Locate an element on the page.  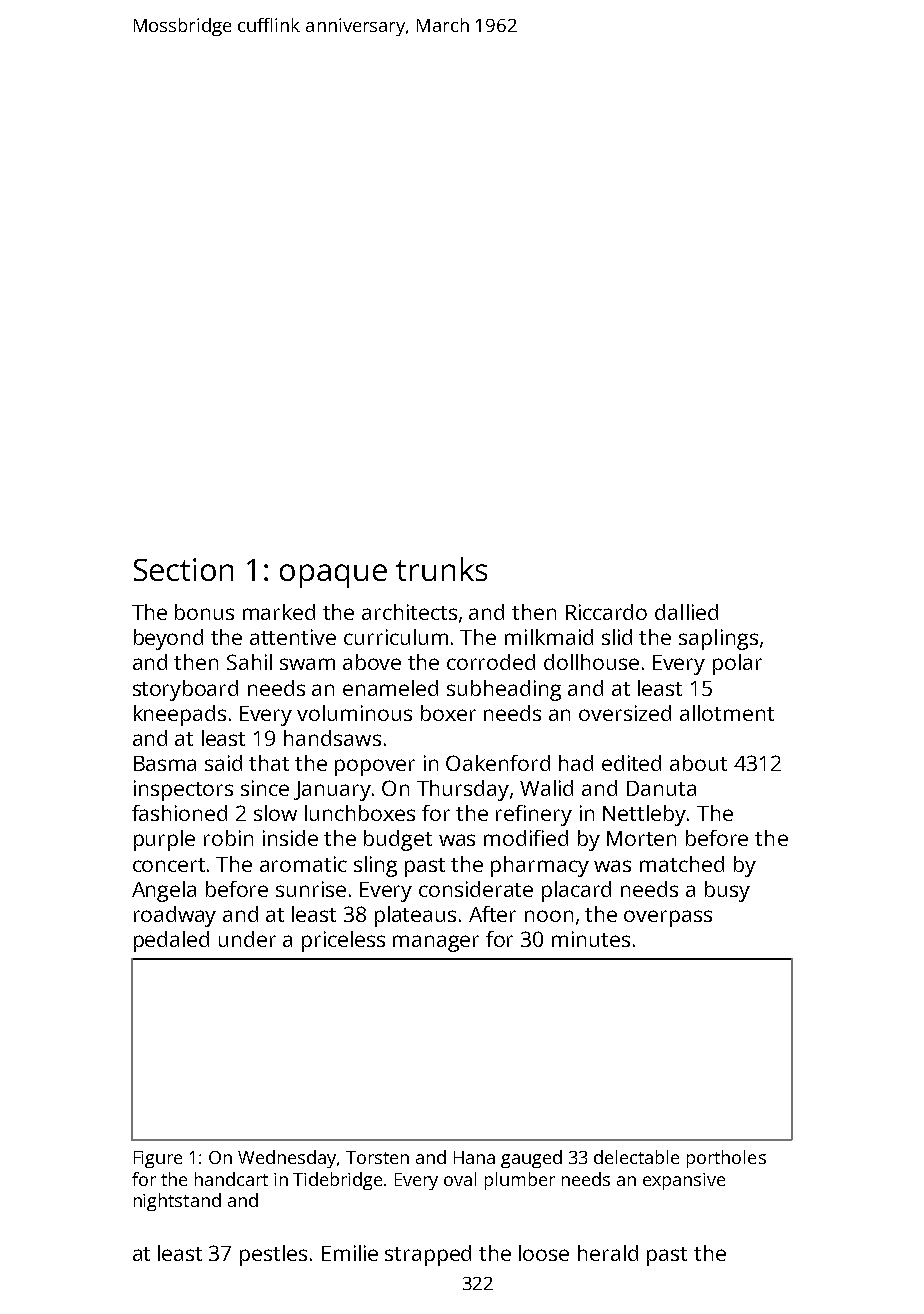
Figure is located at coordinates (158, 1159).
